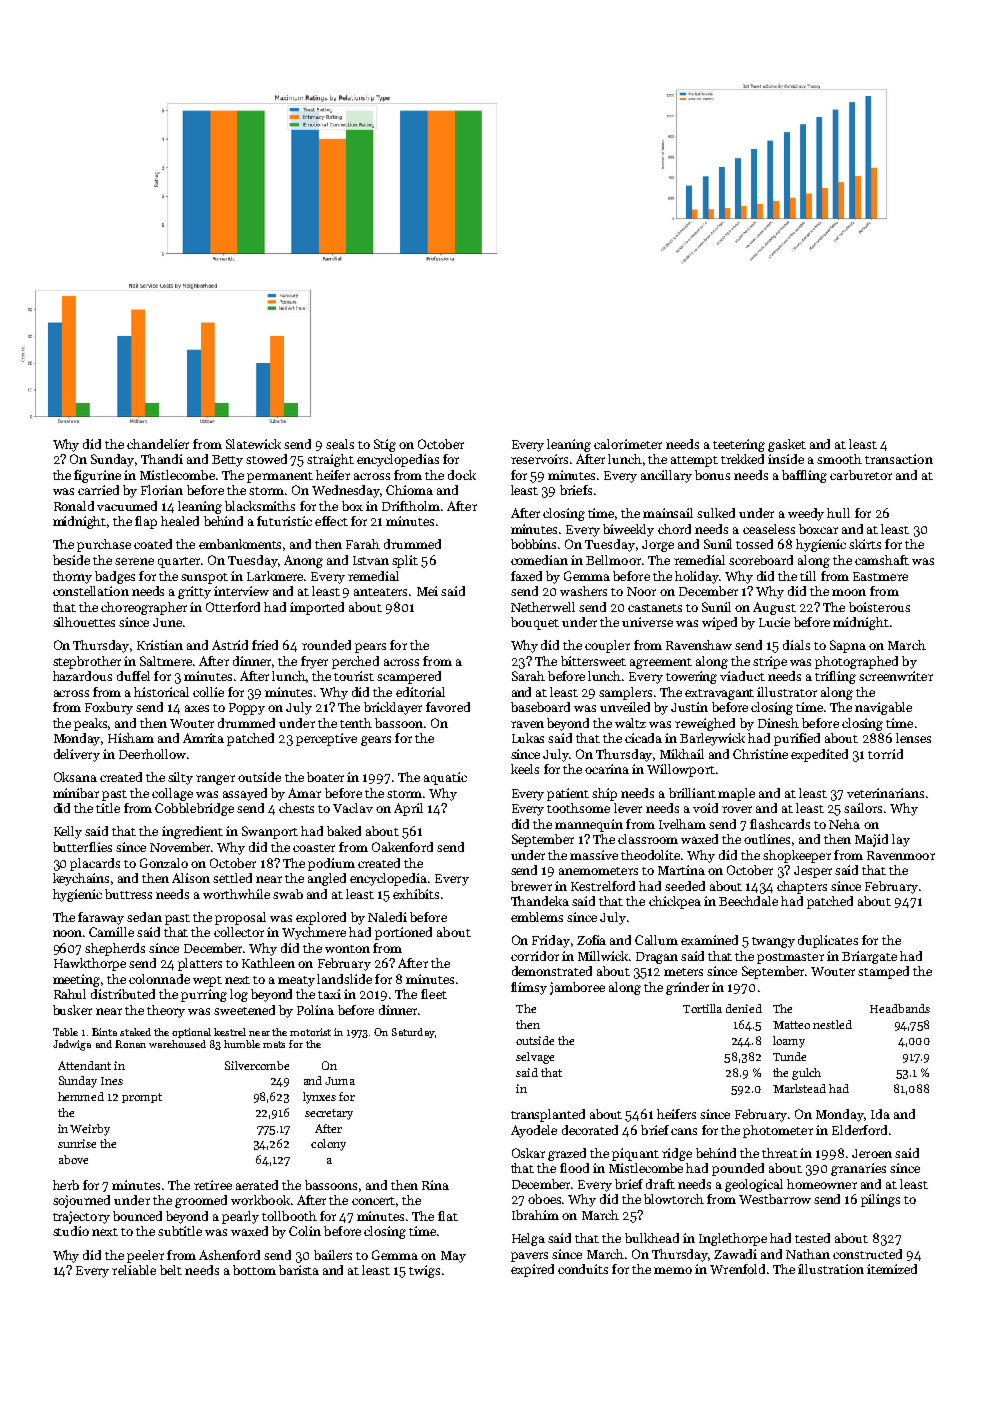 This image has height=1404, width=988. Describe the element at coordinates (787, 445) in the image. I see `gasket` at that location.
